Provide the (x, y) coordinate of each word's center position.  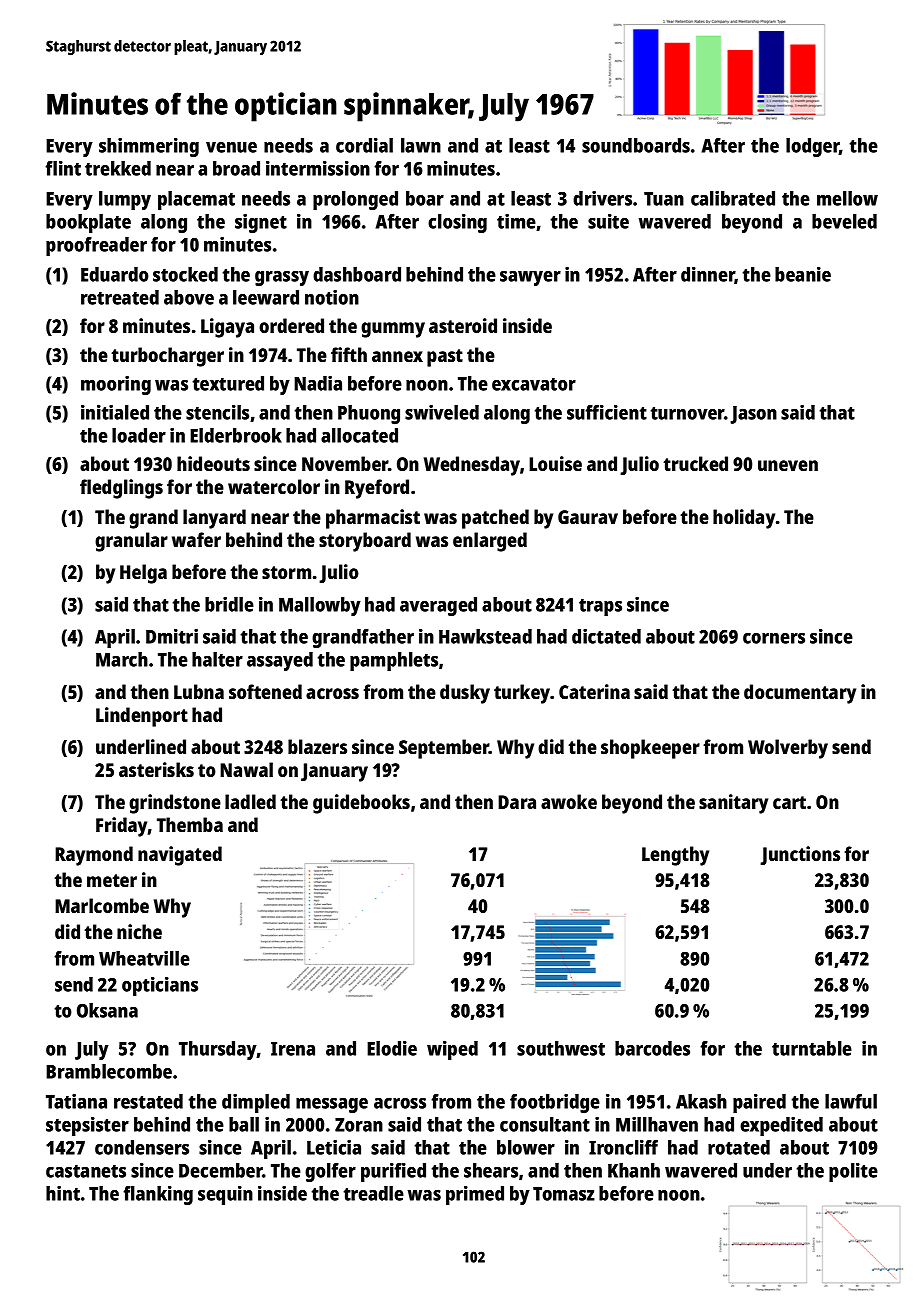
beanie (803, 274)
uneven (788, 465)
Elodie (392, 1048)
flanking (158, 1195)
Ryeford (377, 489)
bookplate (88, 223)
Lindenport (142, 717)
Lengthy (675, 856)
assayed (280, 661)
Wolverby (788, 749)
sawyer (530, 278)
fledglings (121, 489)
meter (112, 880)
